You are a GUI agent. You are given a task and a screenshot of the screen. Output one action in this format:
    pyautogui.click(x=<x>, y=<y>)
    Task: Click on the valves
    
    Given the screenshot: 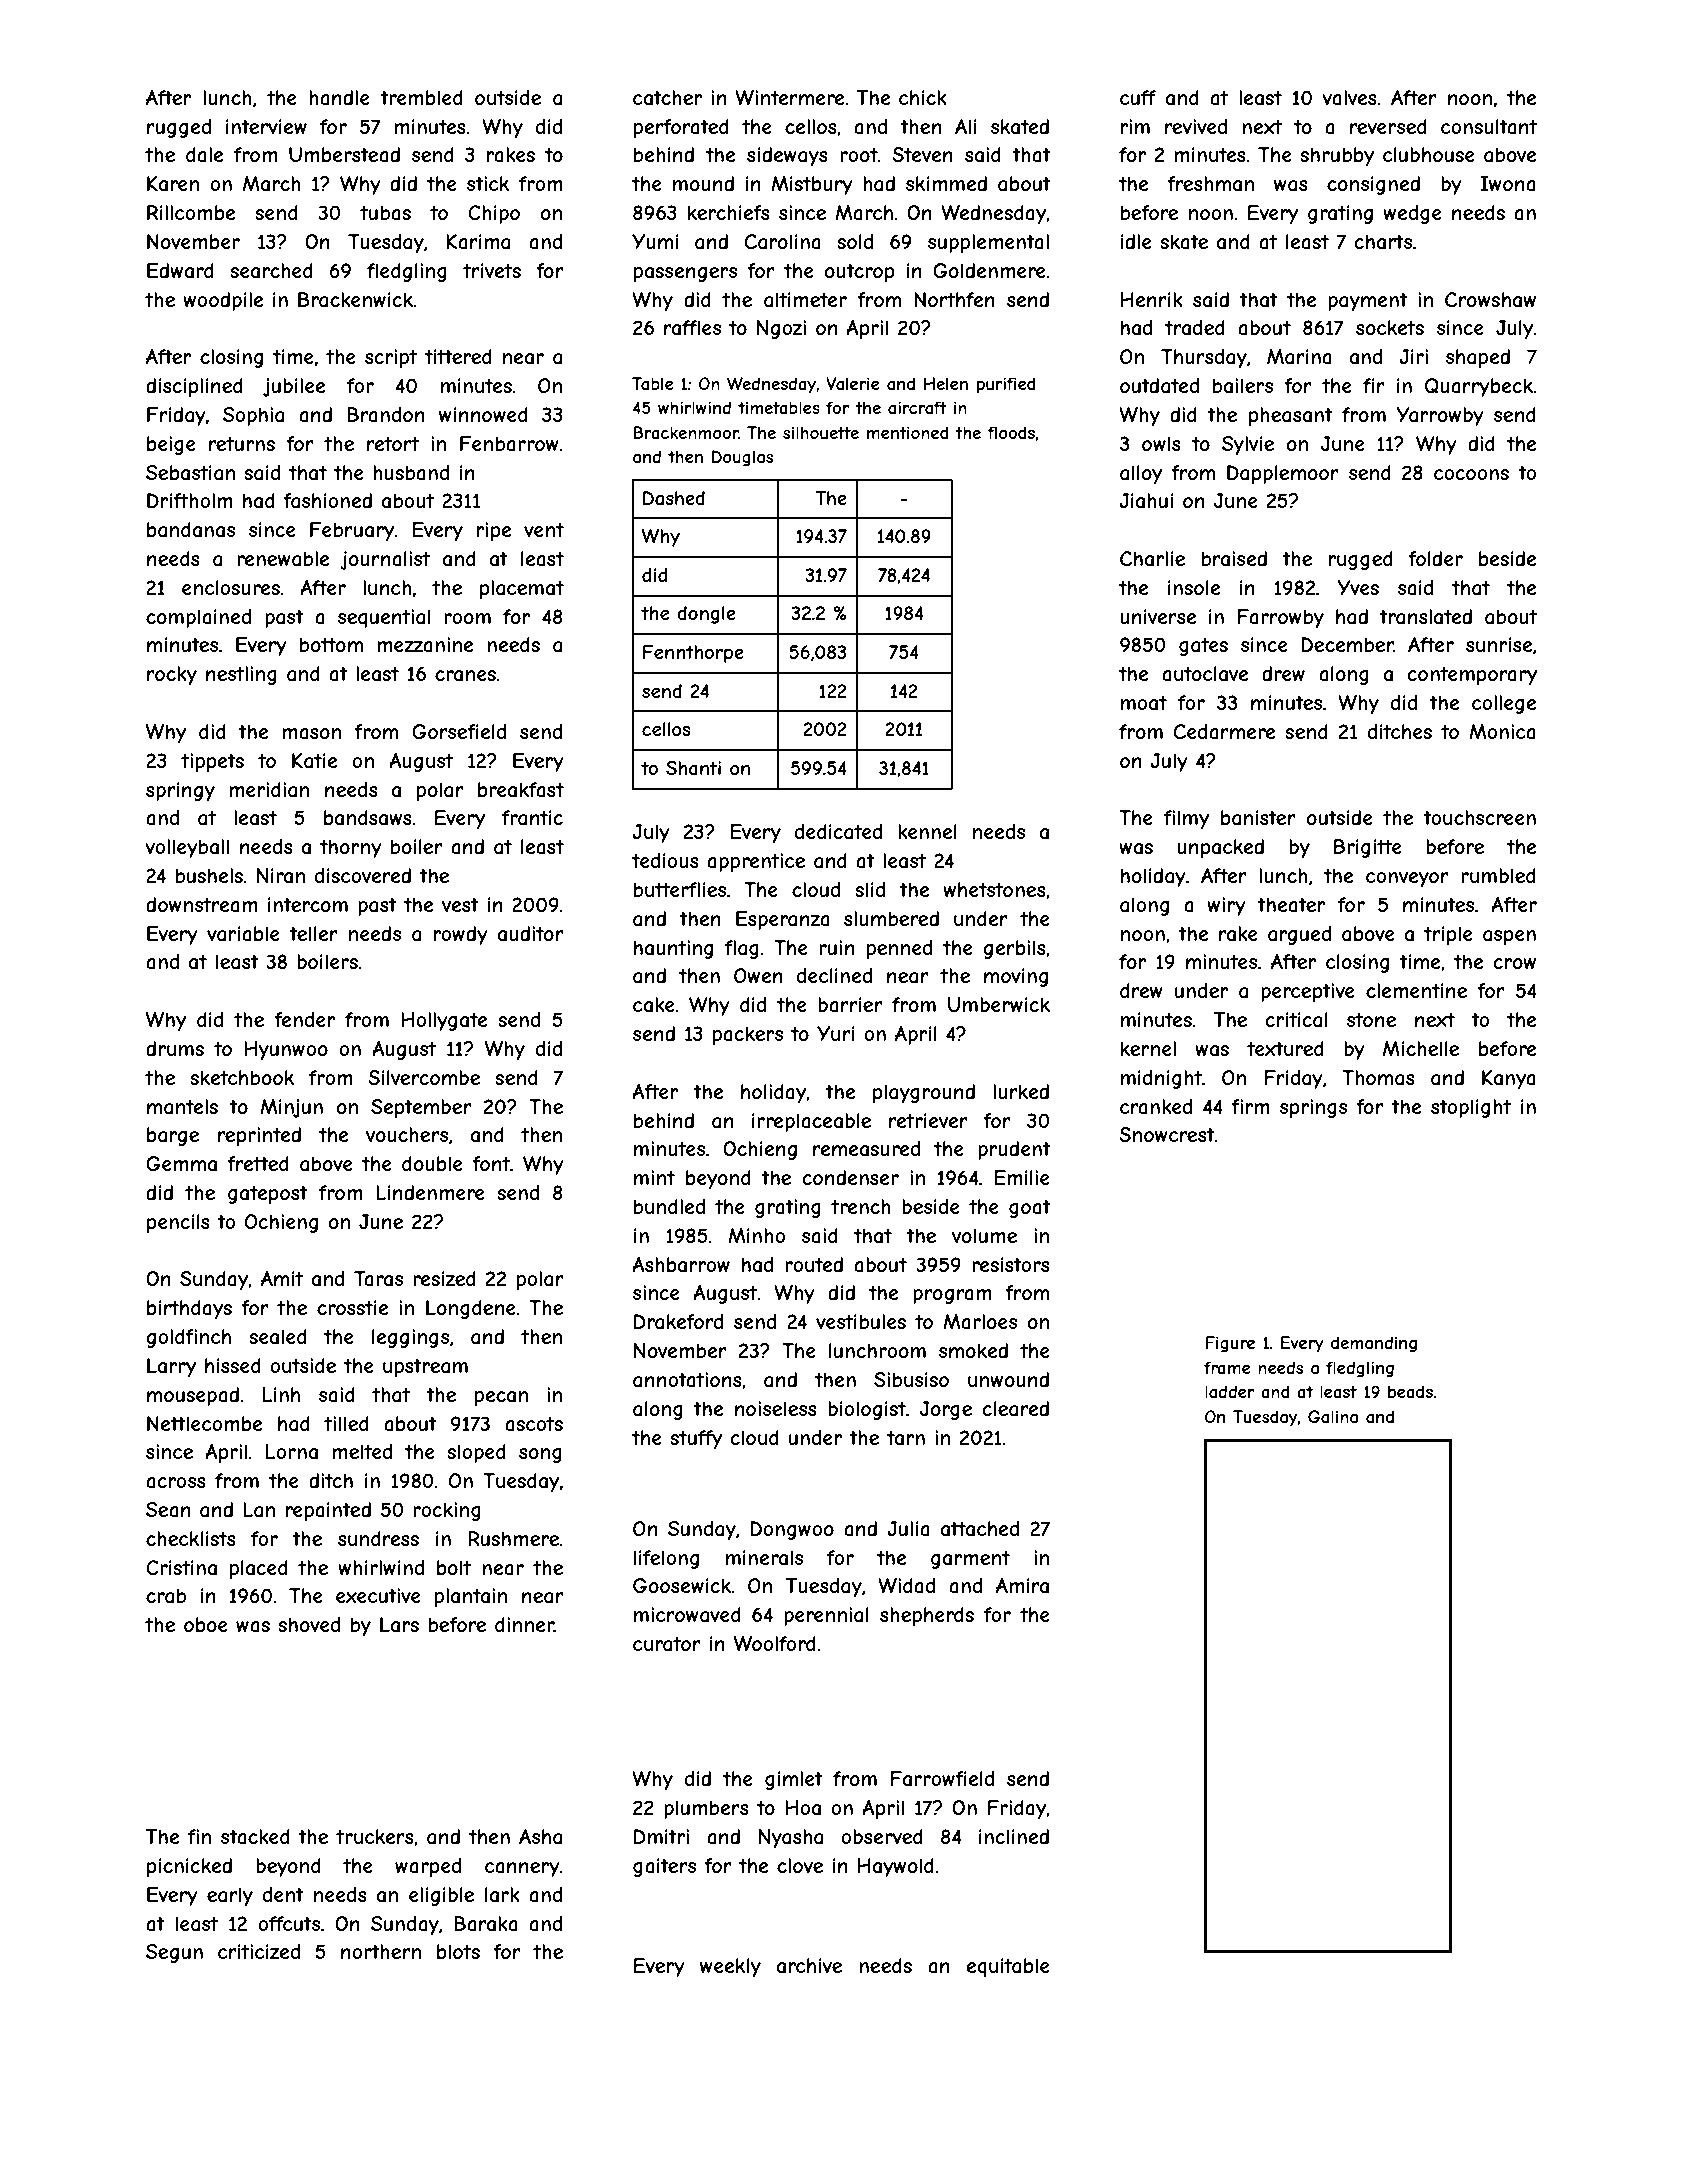 What is the action you would take?
    pyautogui.click(x=1349, y=98)
